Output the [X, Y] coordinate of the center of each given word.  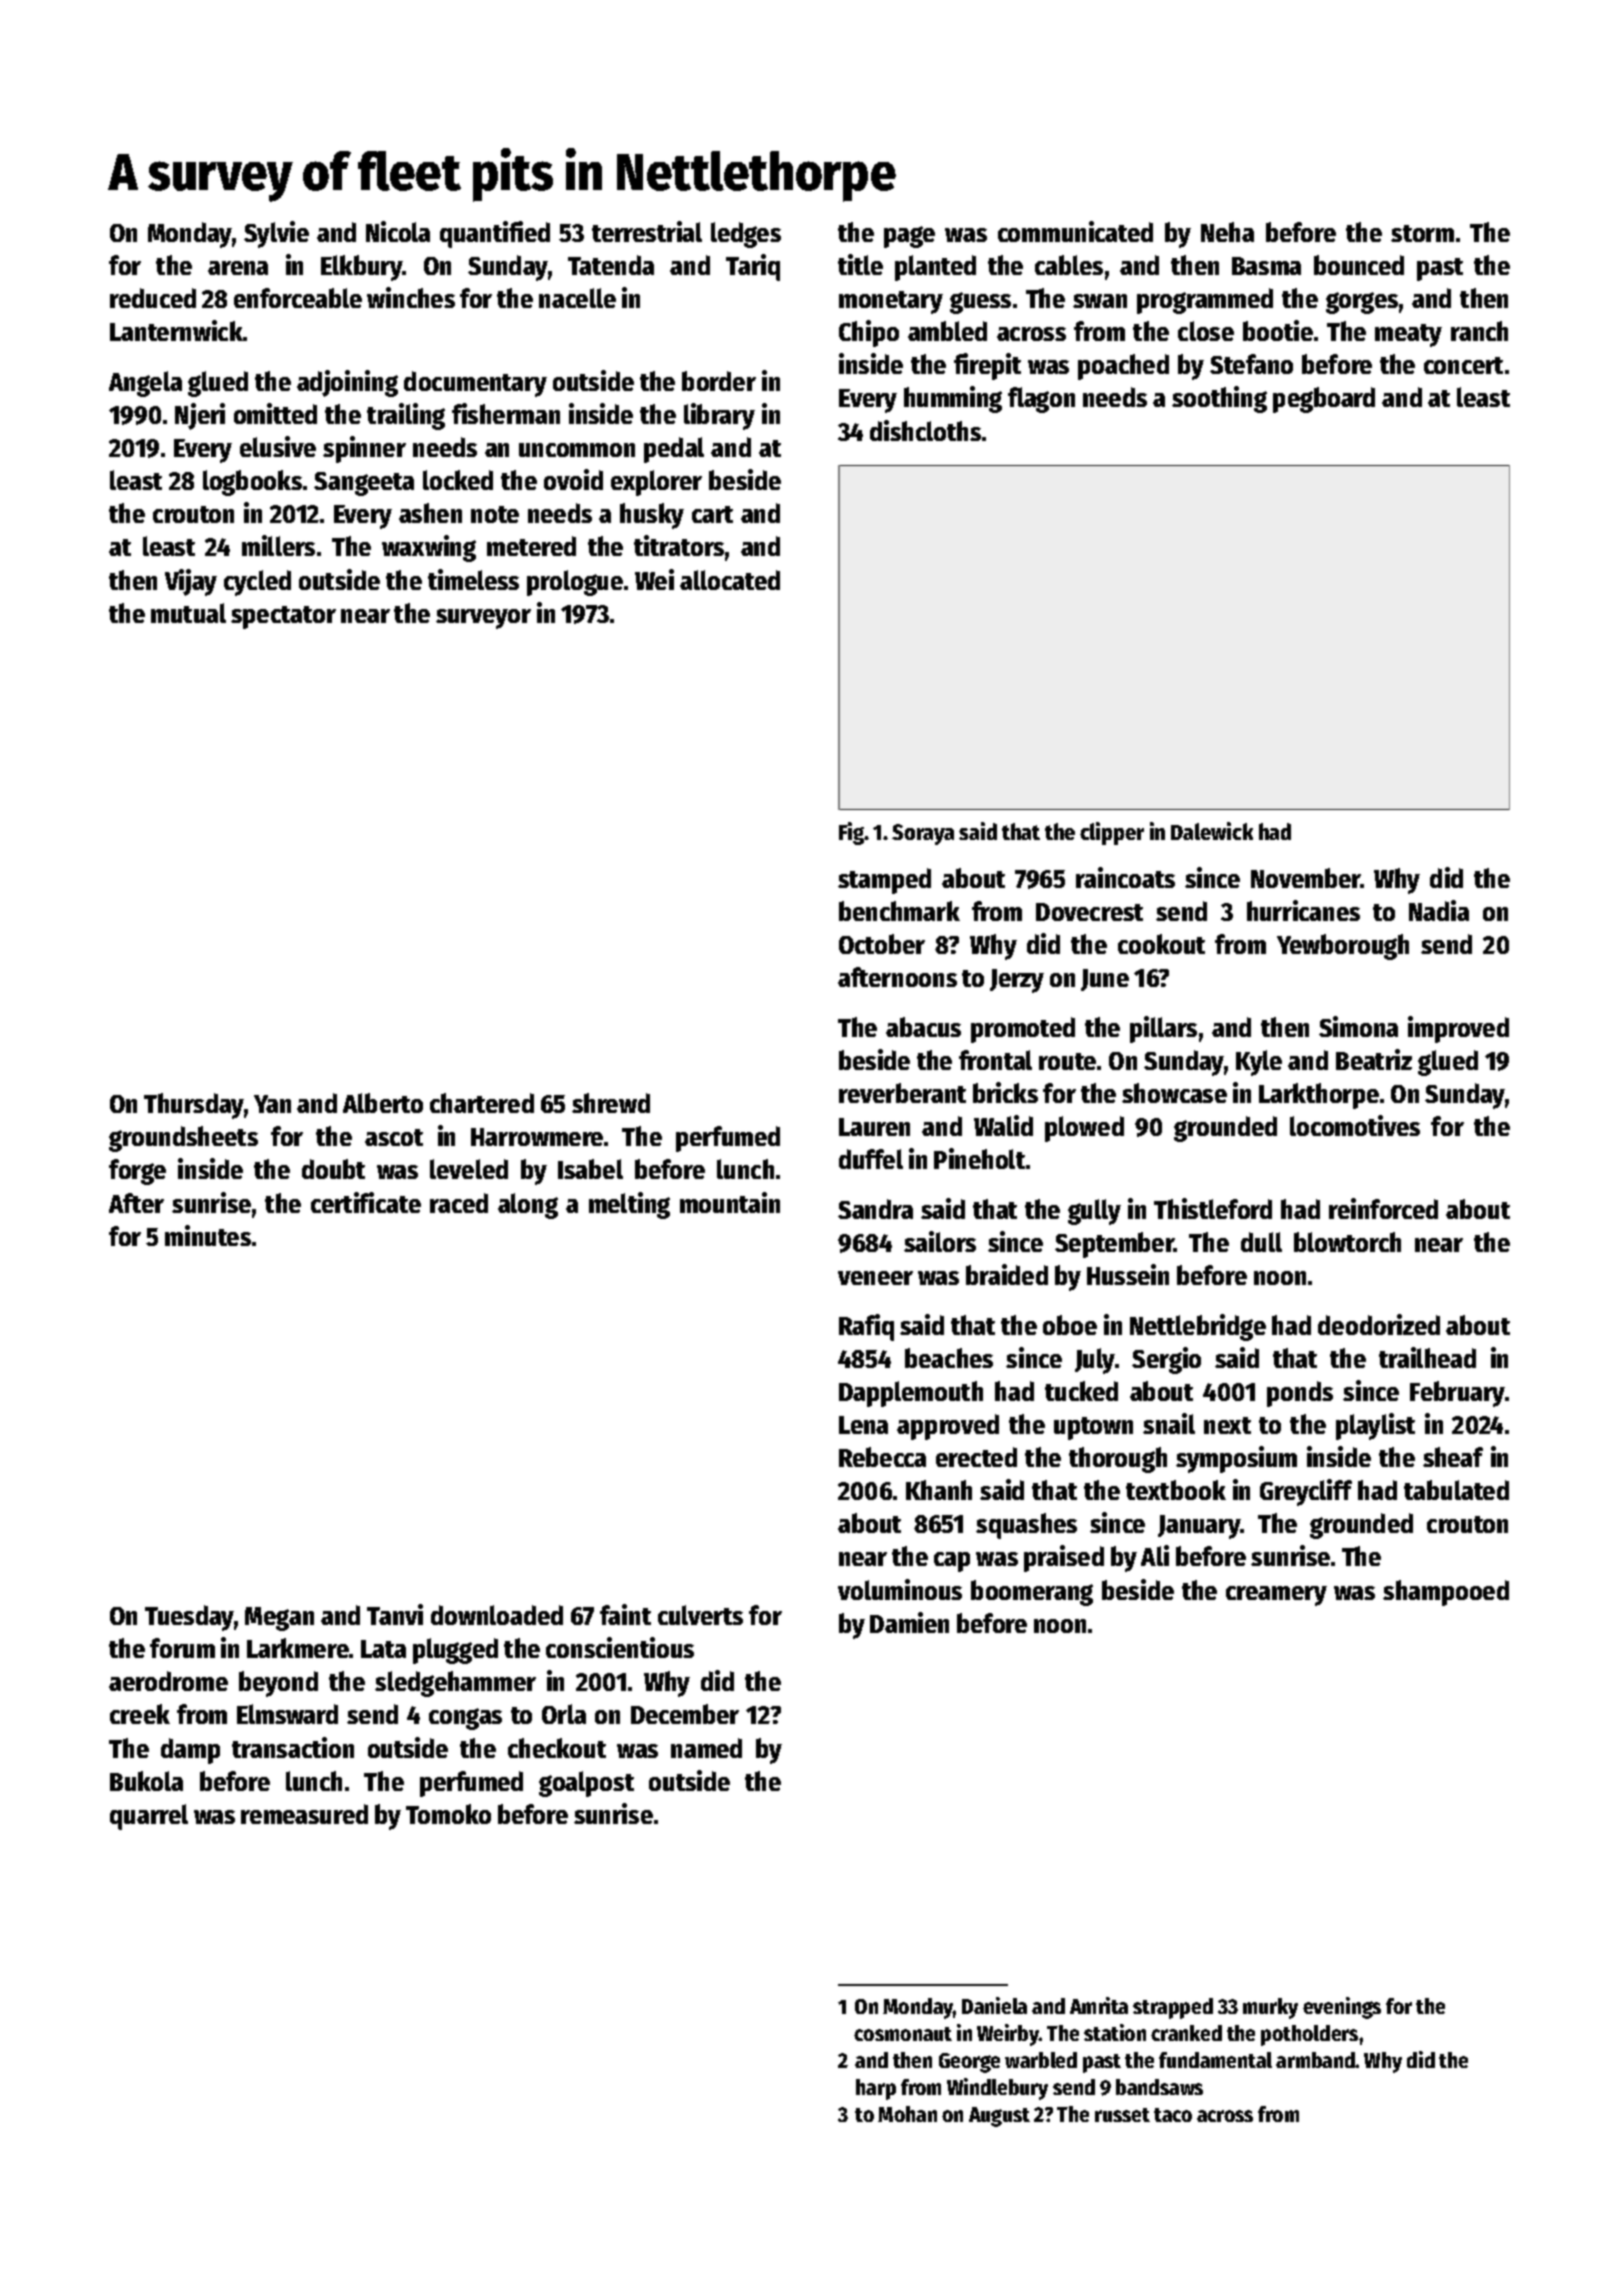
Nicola [398, 231]
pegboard [1324, 400]
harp [876, 2089]
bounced [1359, 265]
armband [1316, 2060]
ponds [1300, 1394]
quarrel [149, 1817]
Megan [279, 1619]
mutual [188, 613]
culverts [700, 1615]
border [719, 381]
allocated [730, 580]
